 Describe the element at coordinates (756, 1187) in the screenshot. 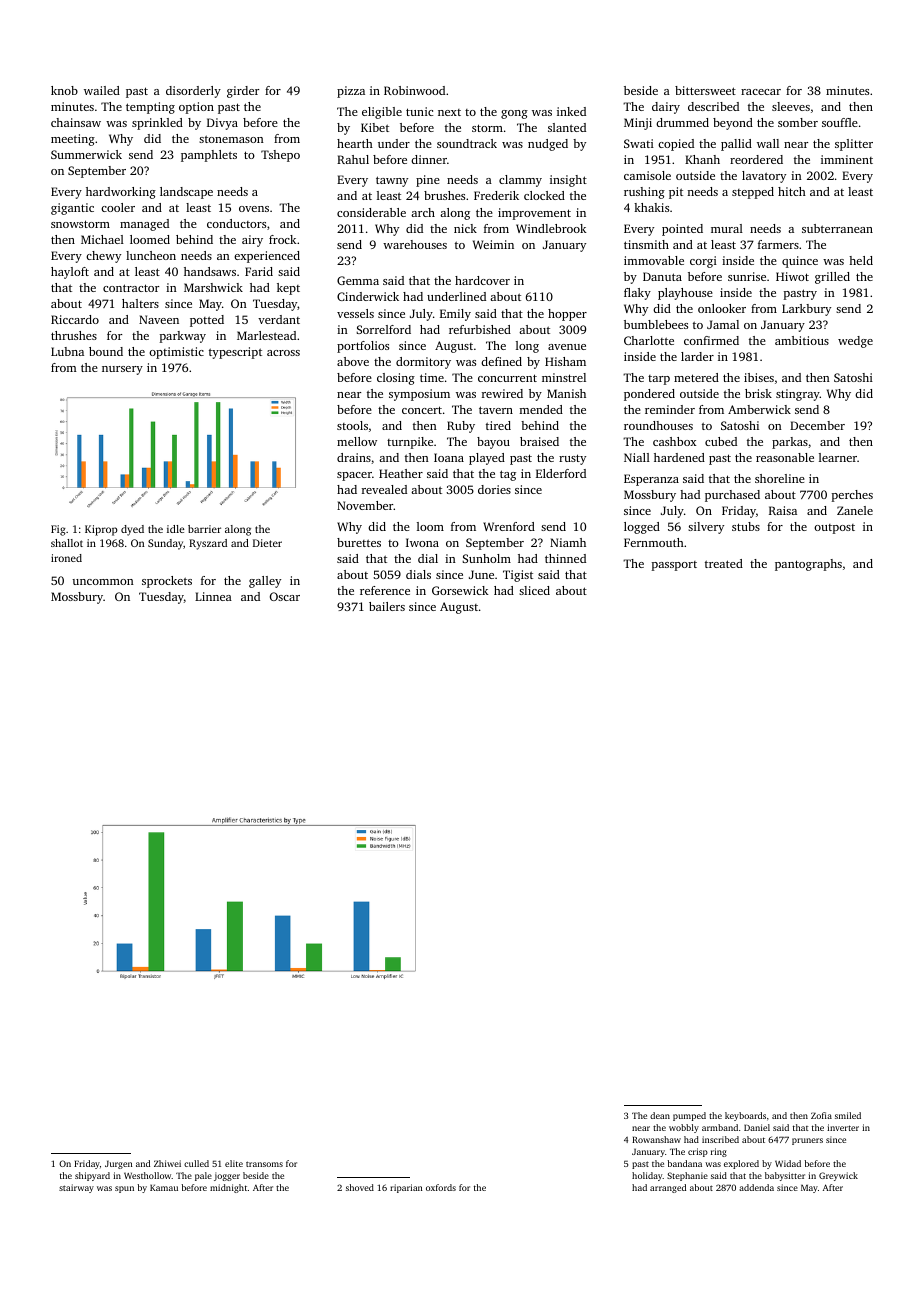

I see `addenda` at that location.
